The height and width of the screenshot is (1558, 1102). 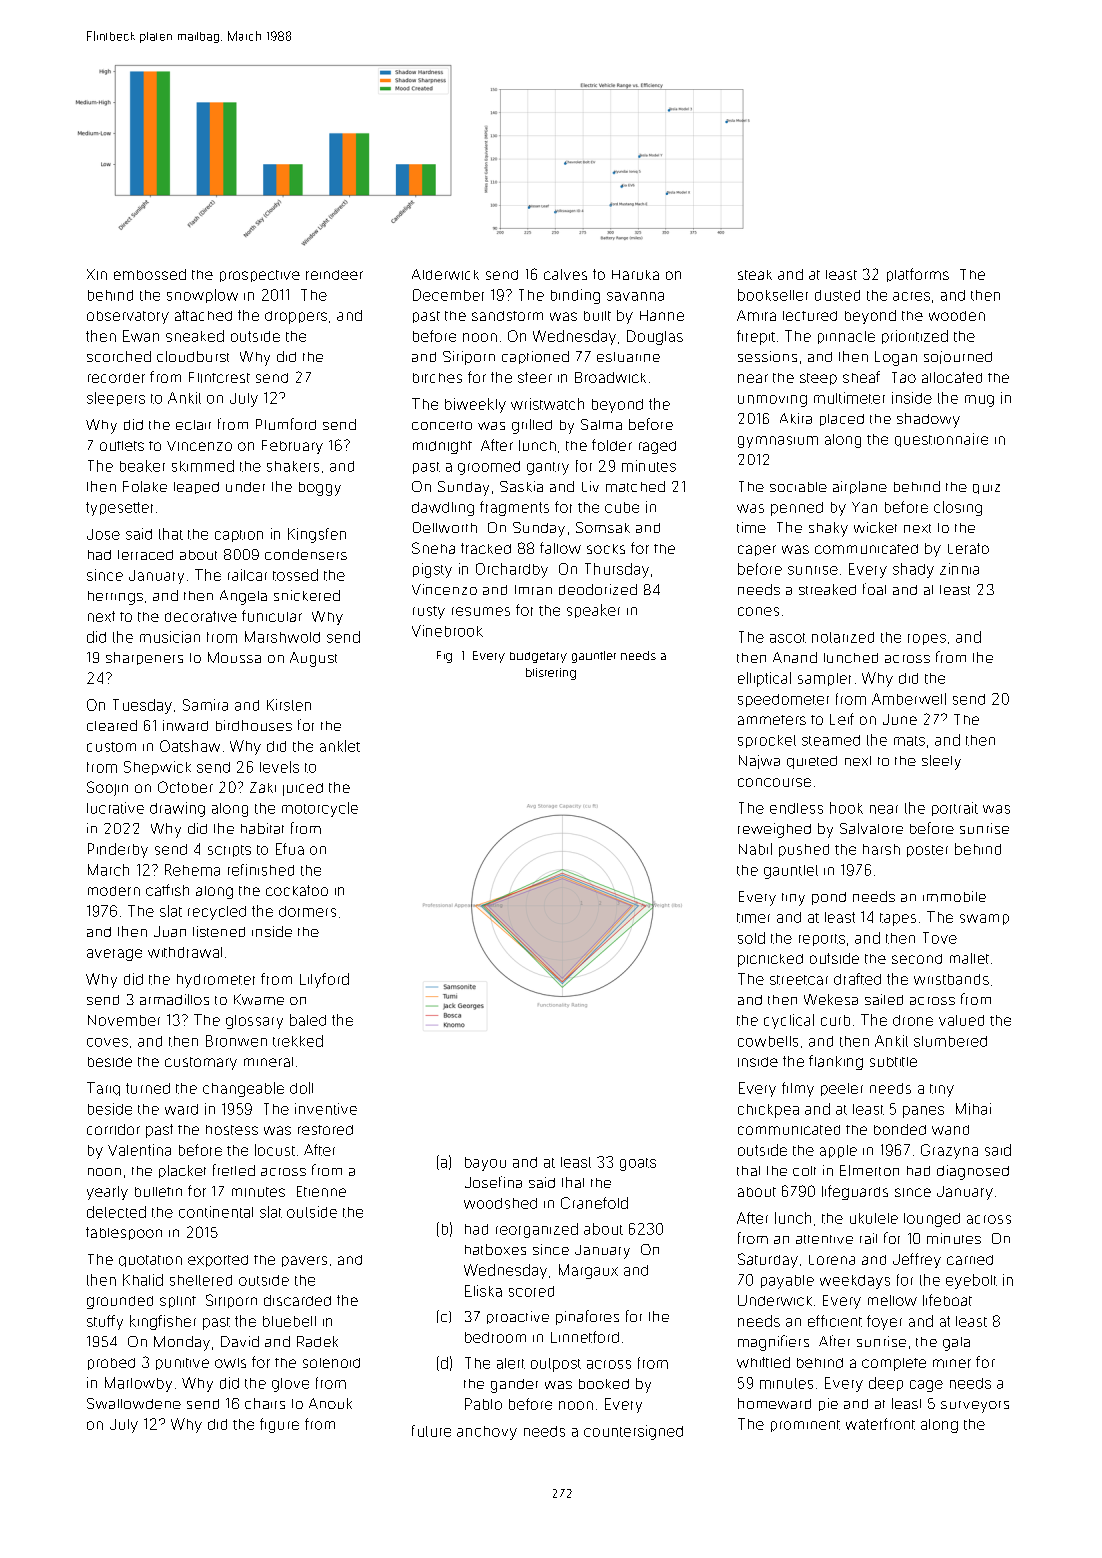 What do you see at coordinates (783, 700) in the screenshot?
I see `speedometer` at bounding box center [783, 700].
